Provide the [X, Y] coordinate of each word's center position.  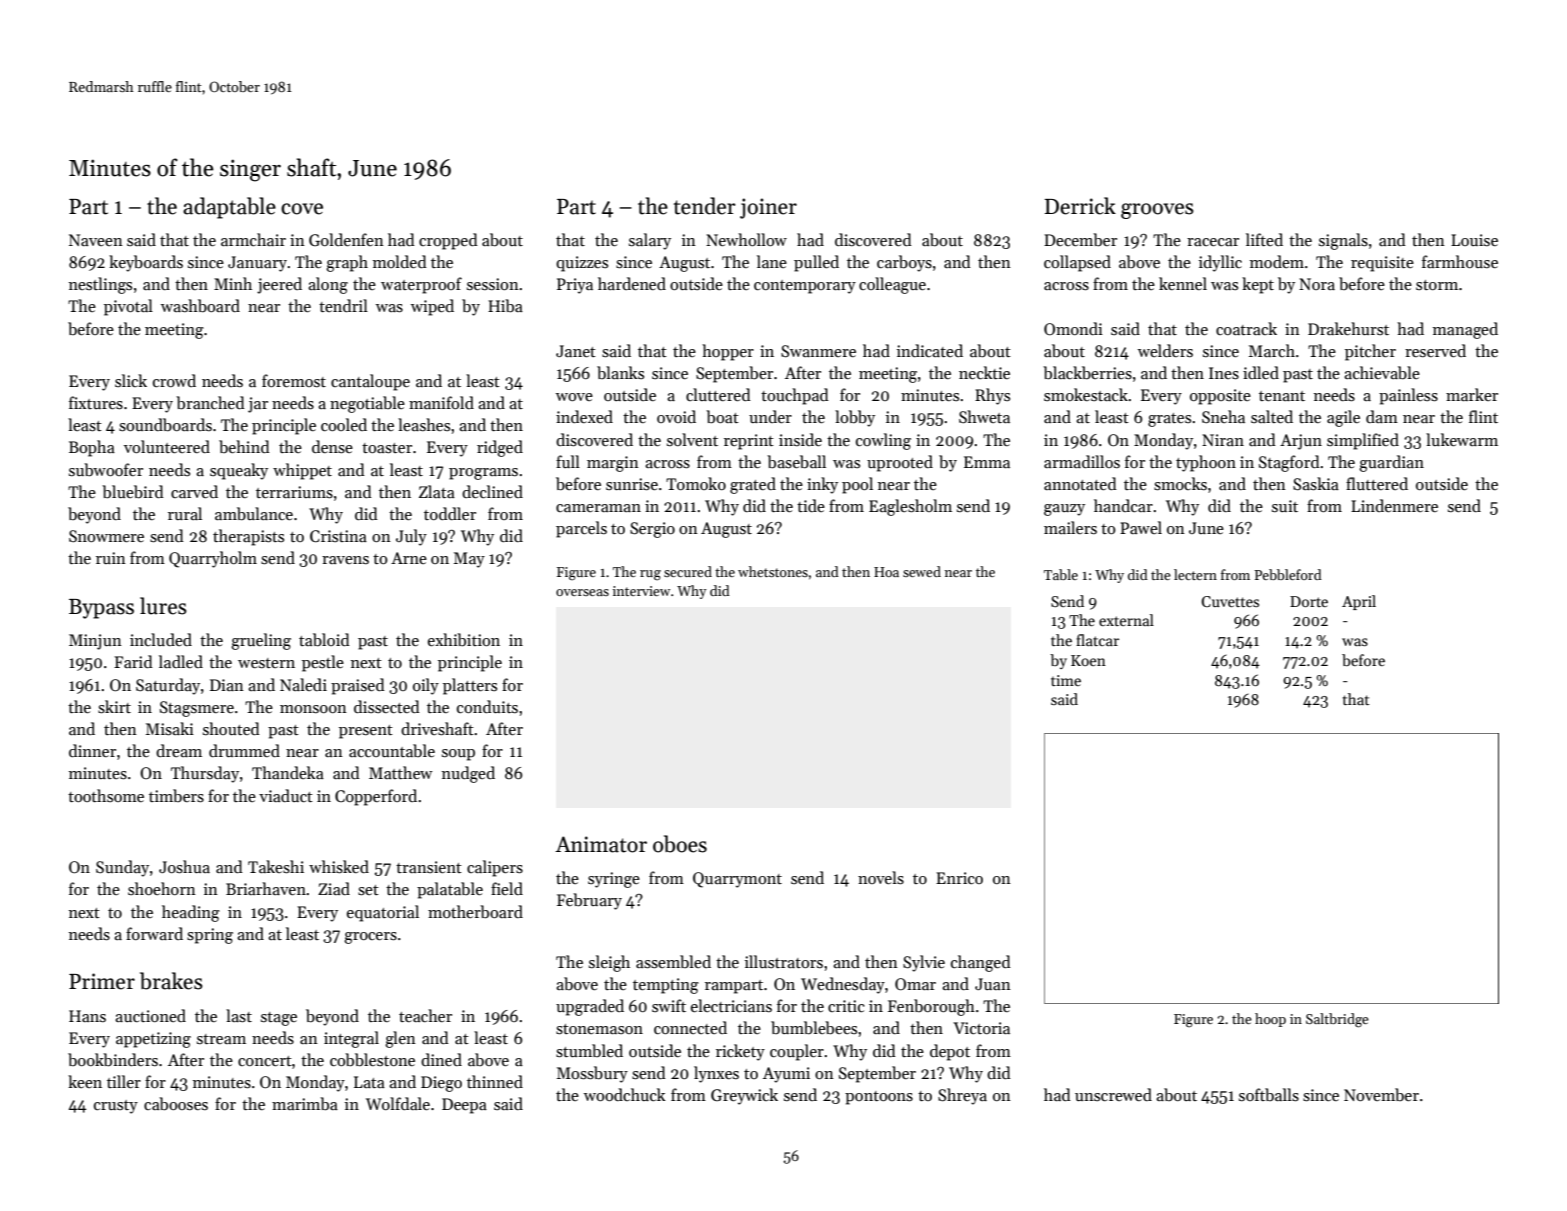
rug [650, 575]
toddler [450, 513]
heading [191, 913]
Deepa [464, 1106]
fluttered [1377, 483]
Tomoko [696, 483]
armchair [253, 239]
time [1066, 680]
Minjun [95, 642]
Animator [601, 844]
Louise [1474, 240]
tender [705, 206]
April [1359, 602]
